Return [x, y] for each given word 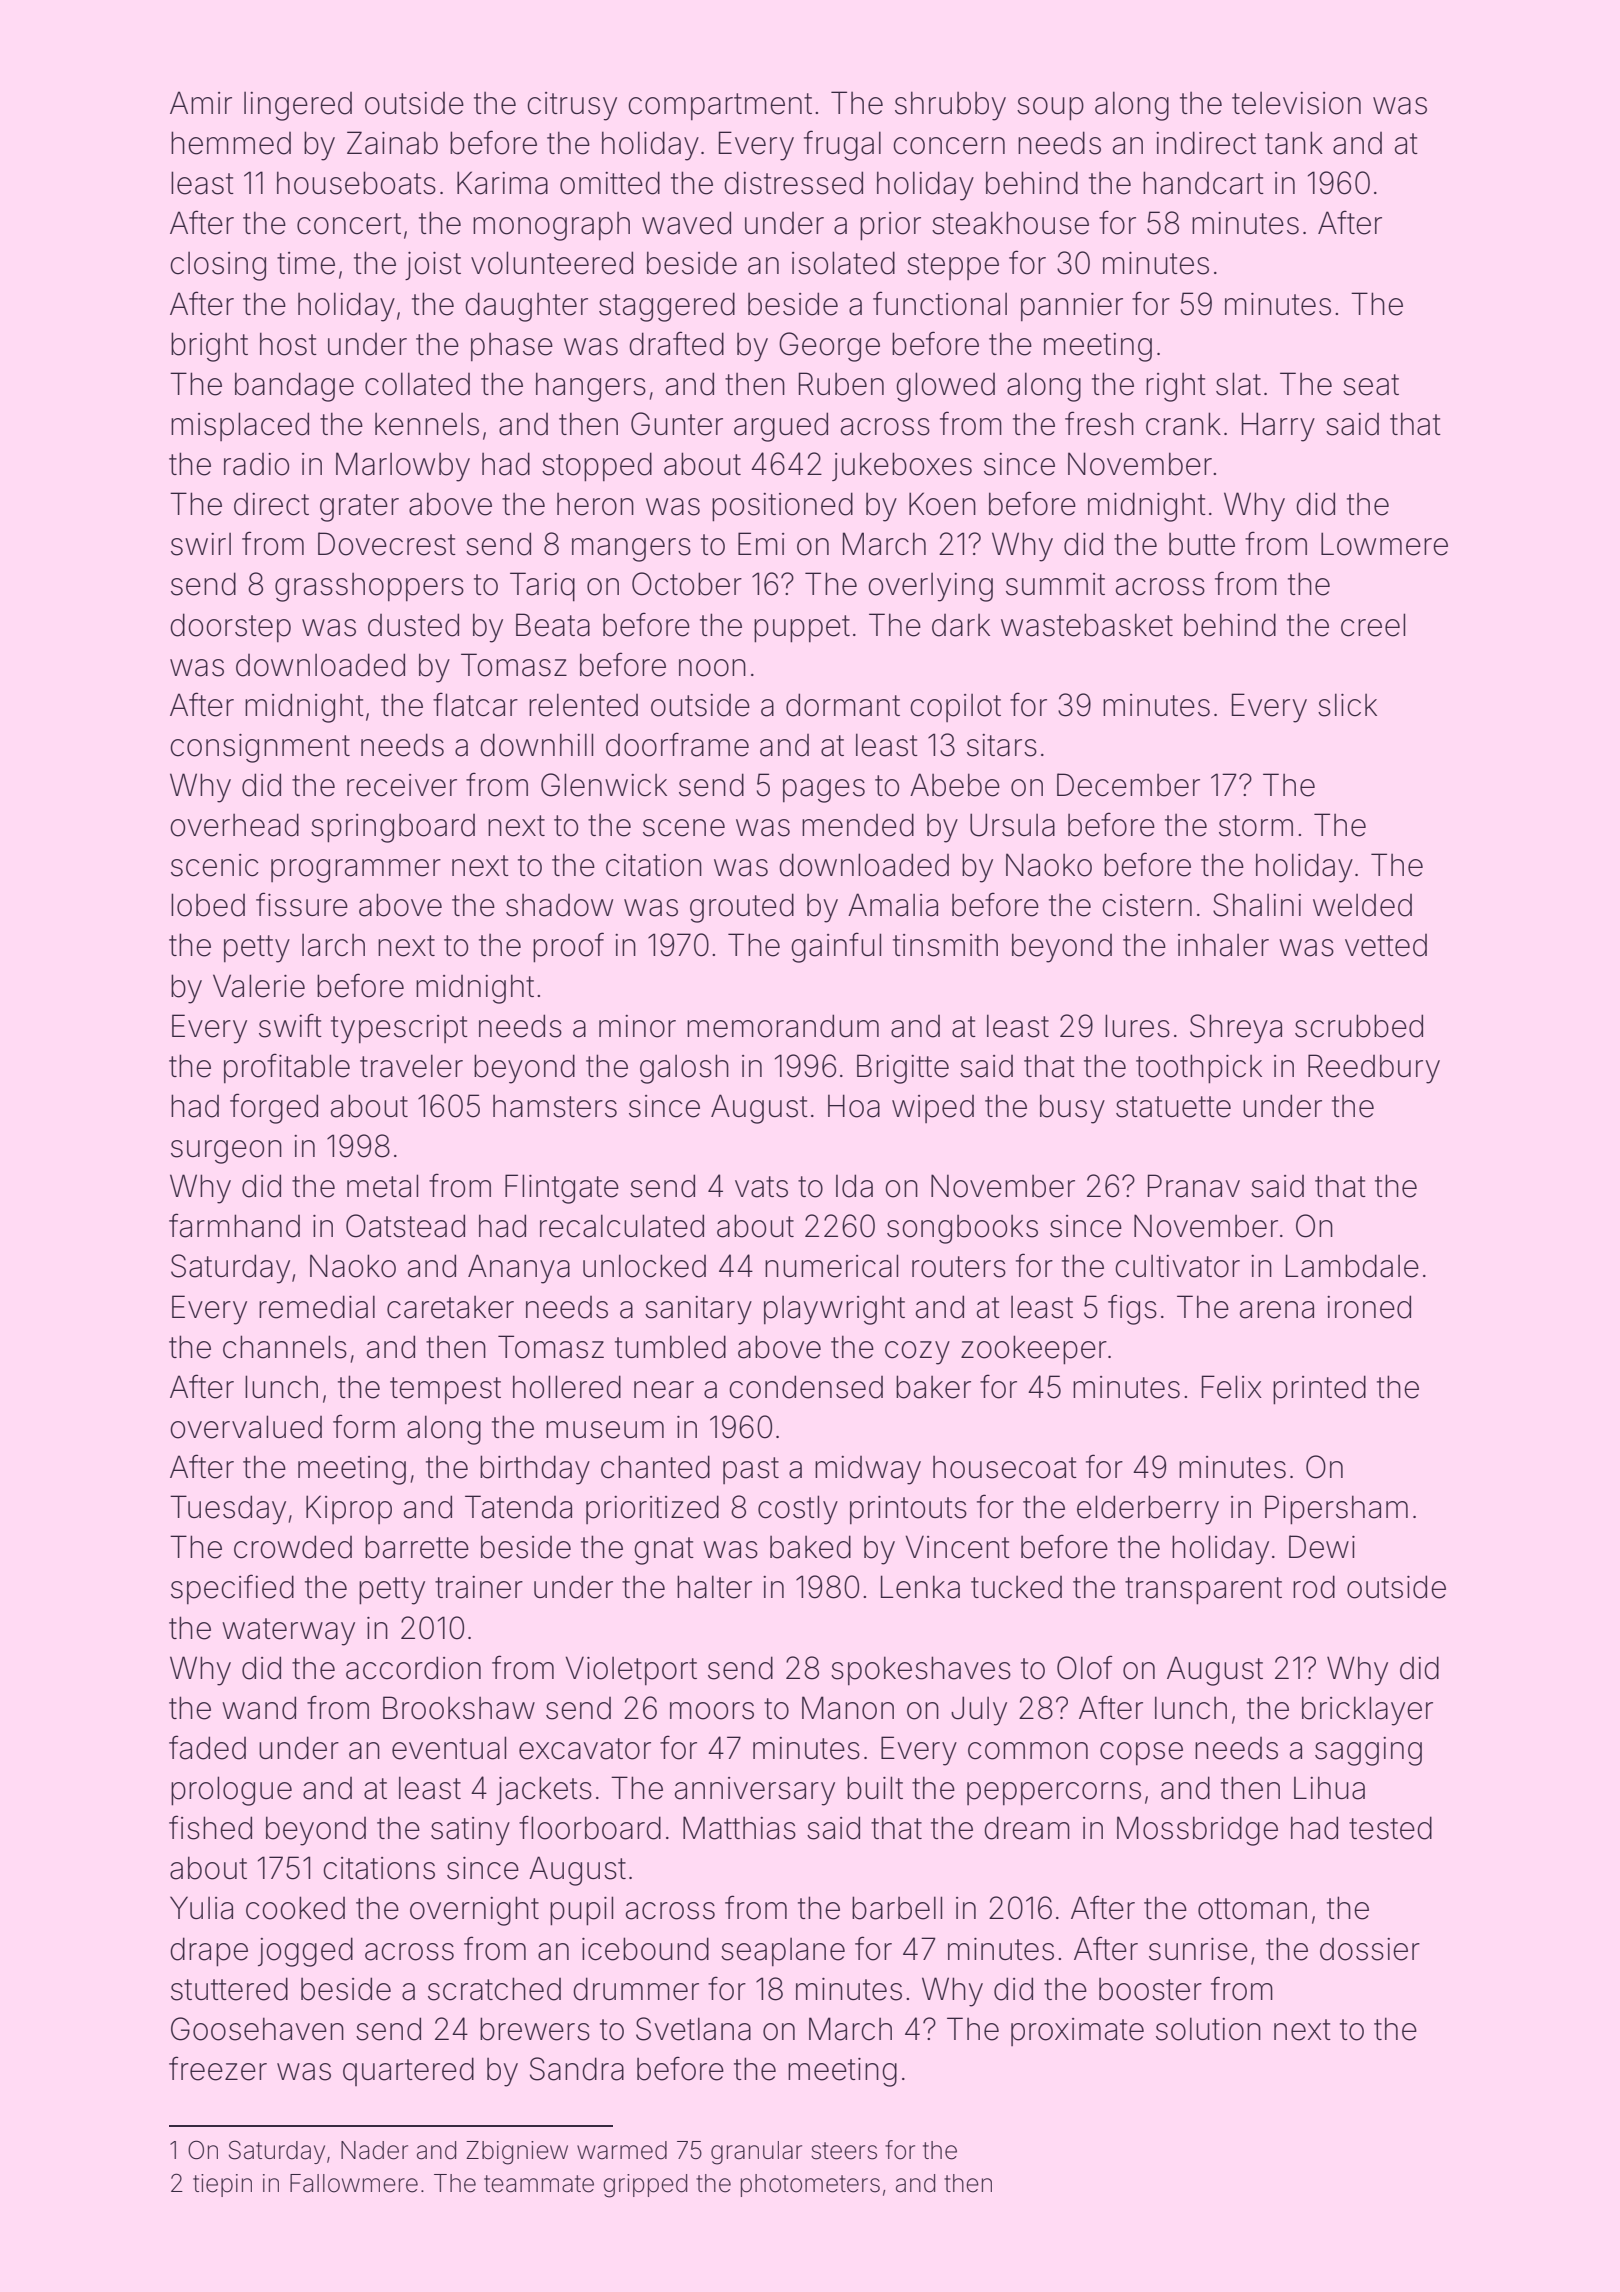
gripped [645, 2186]
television [1296, 103]
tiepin [222, 2185]
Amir [201, 102]
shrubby [950, 106]
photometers [810, 2185]
